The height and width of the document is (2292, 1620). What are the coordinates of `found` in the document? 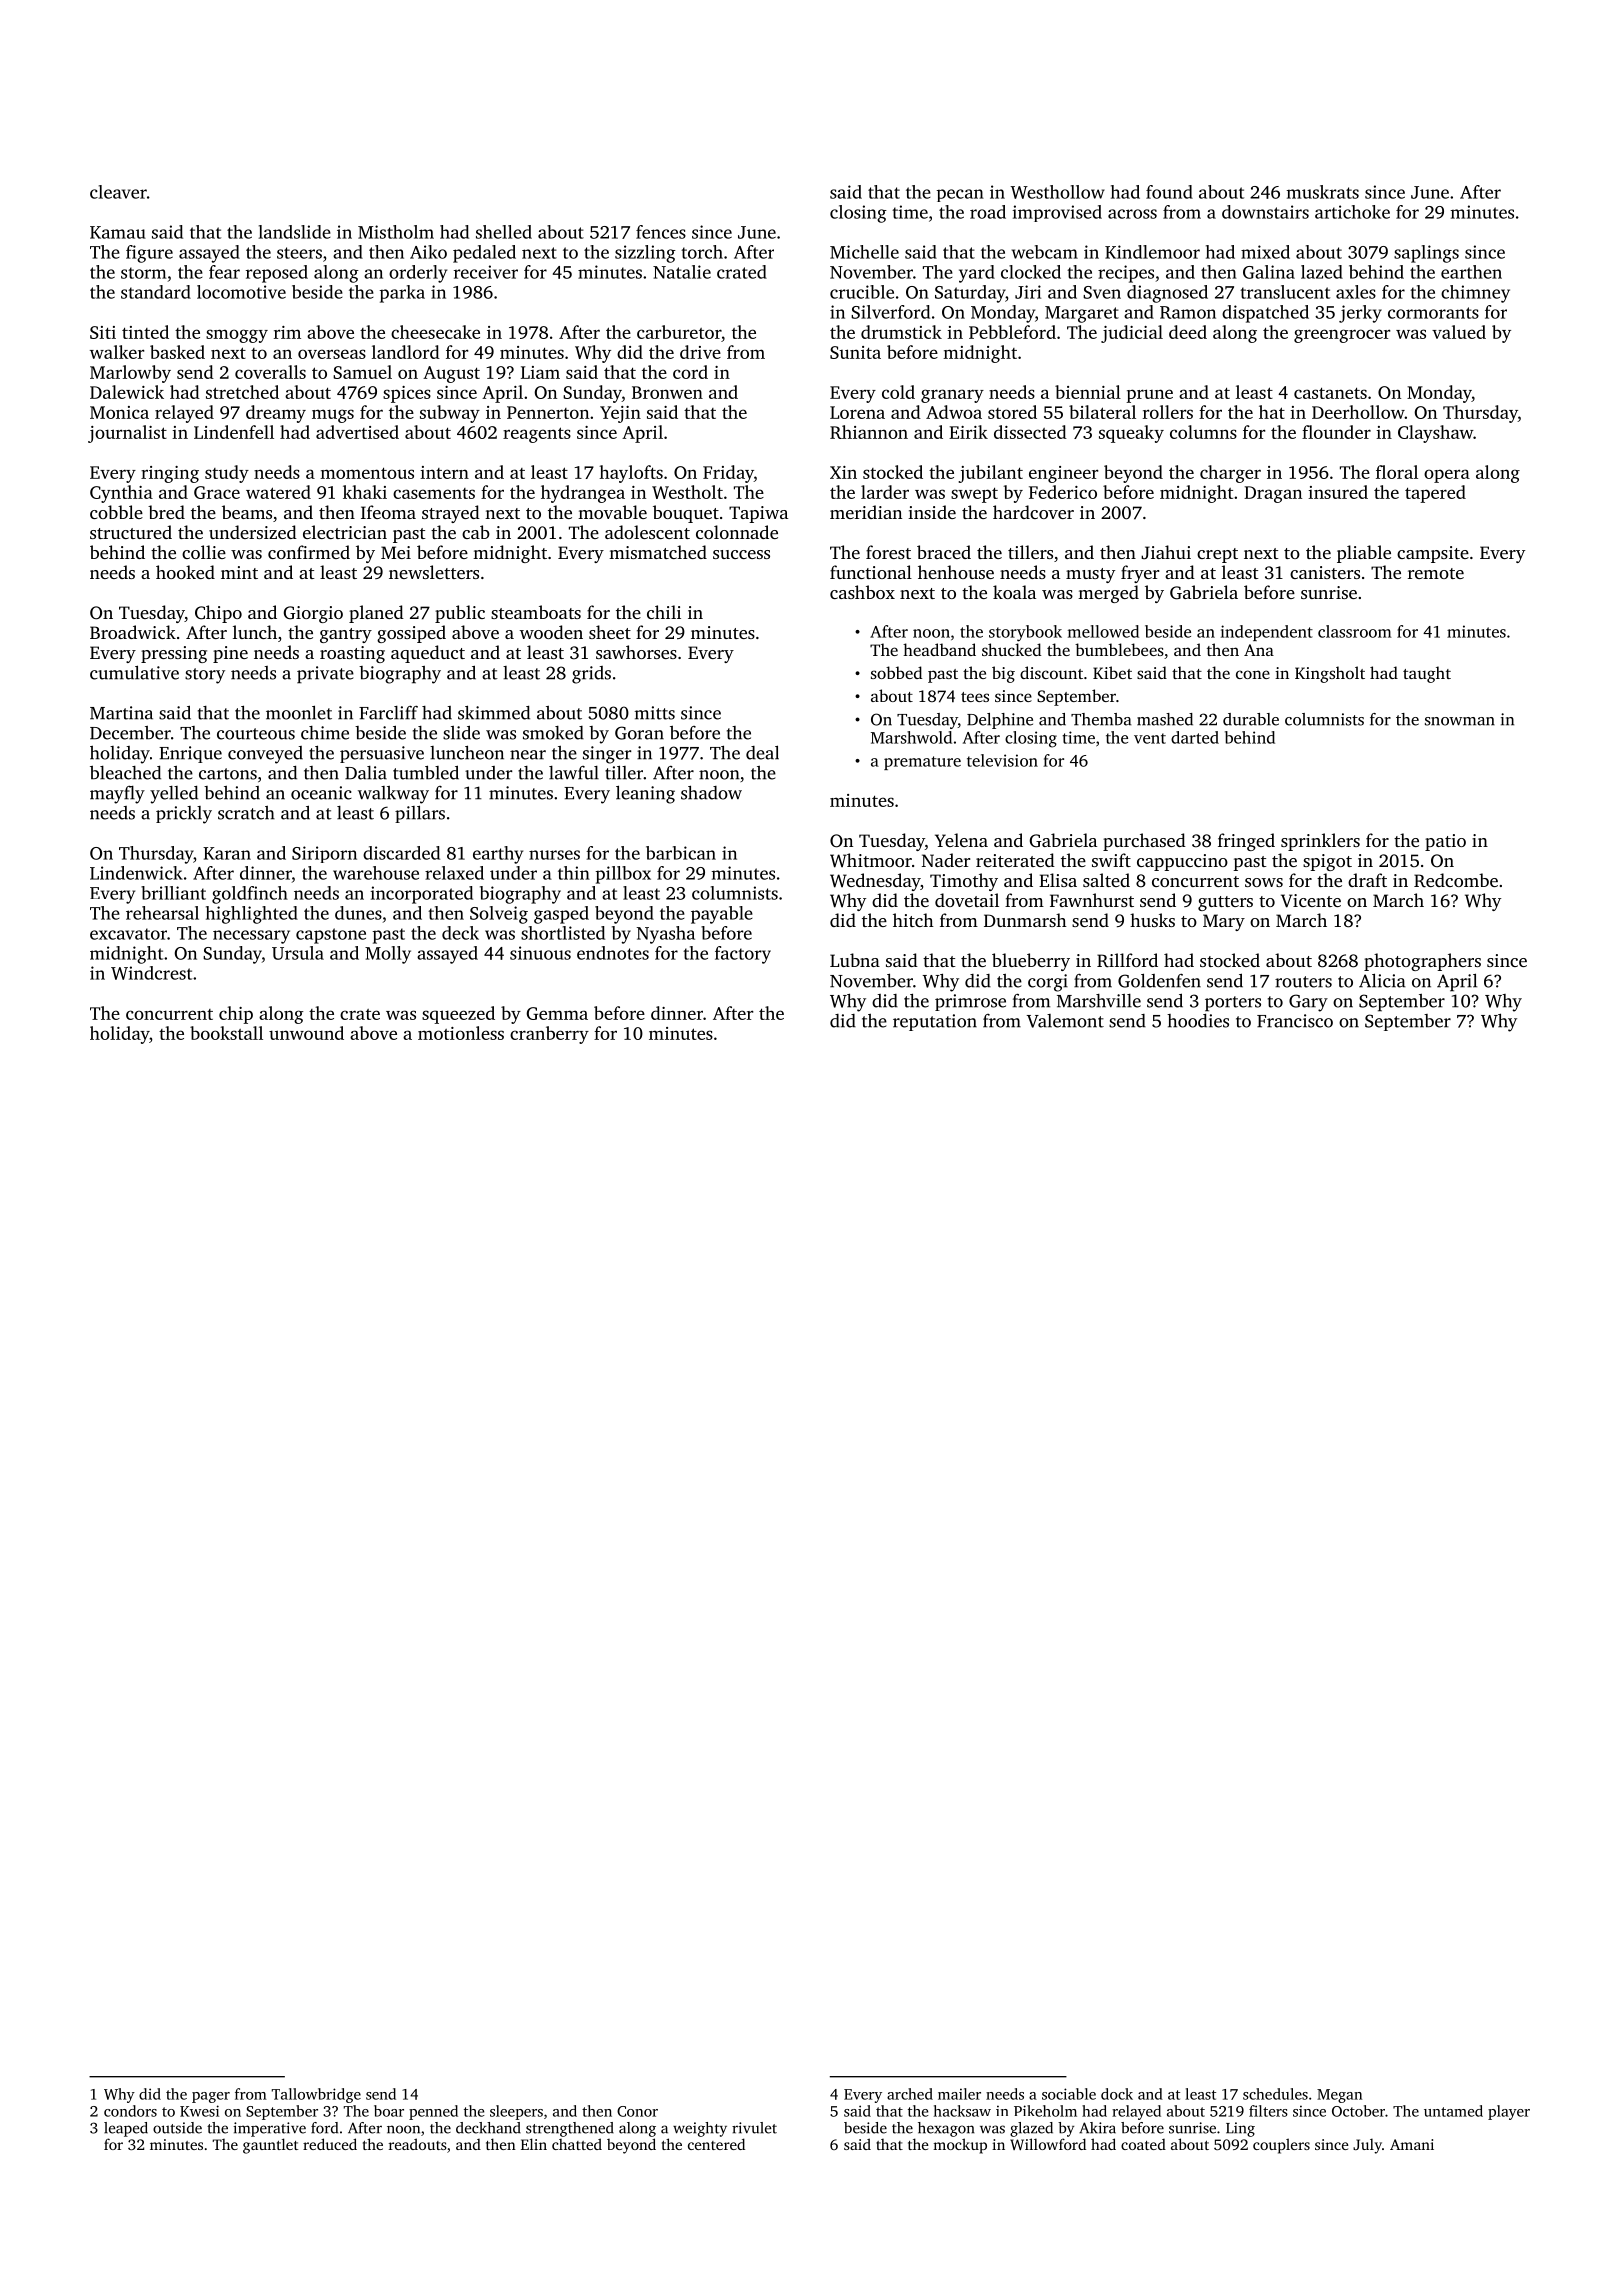 It's located at (1169, 192).
